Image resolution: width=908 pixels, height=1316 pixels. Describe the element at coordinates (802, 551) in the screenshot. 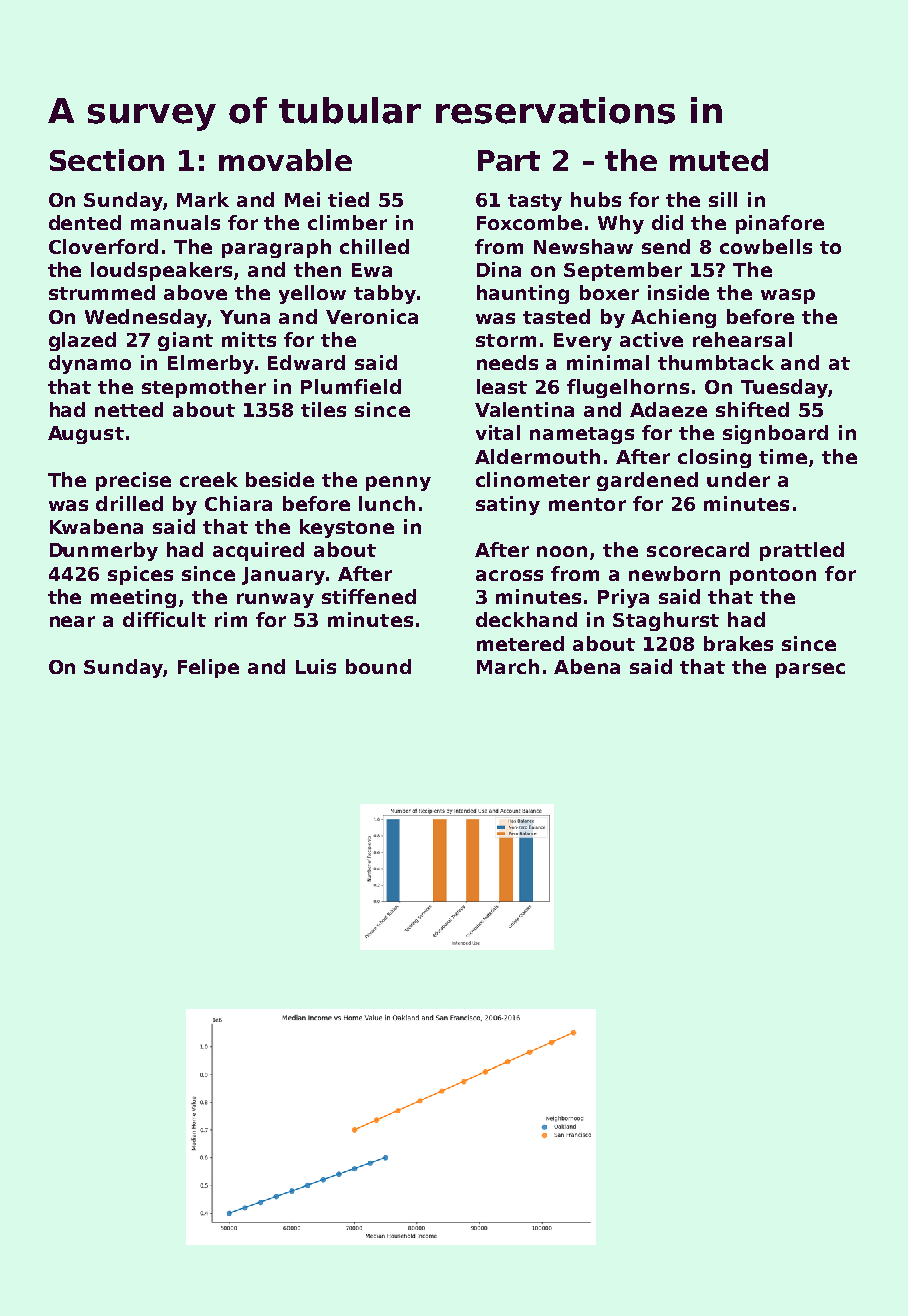

I see `prattled` at that location.
